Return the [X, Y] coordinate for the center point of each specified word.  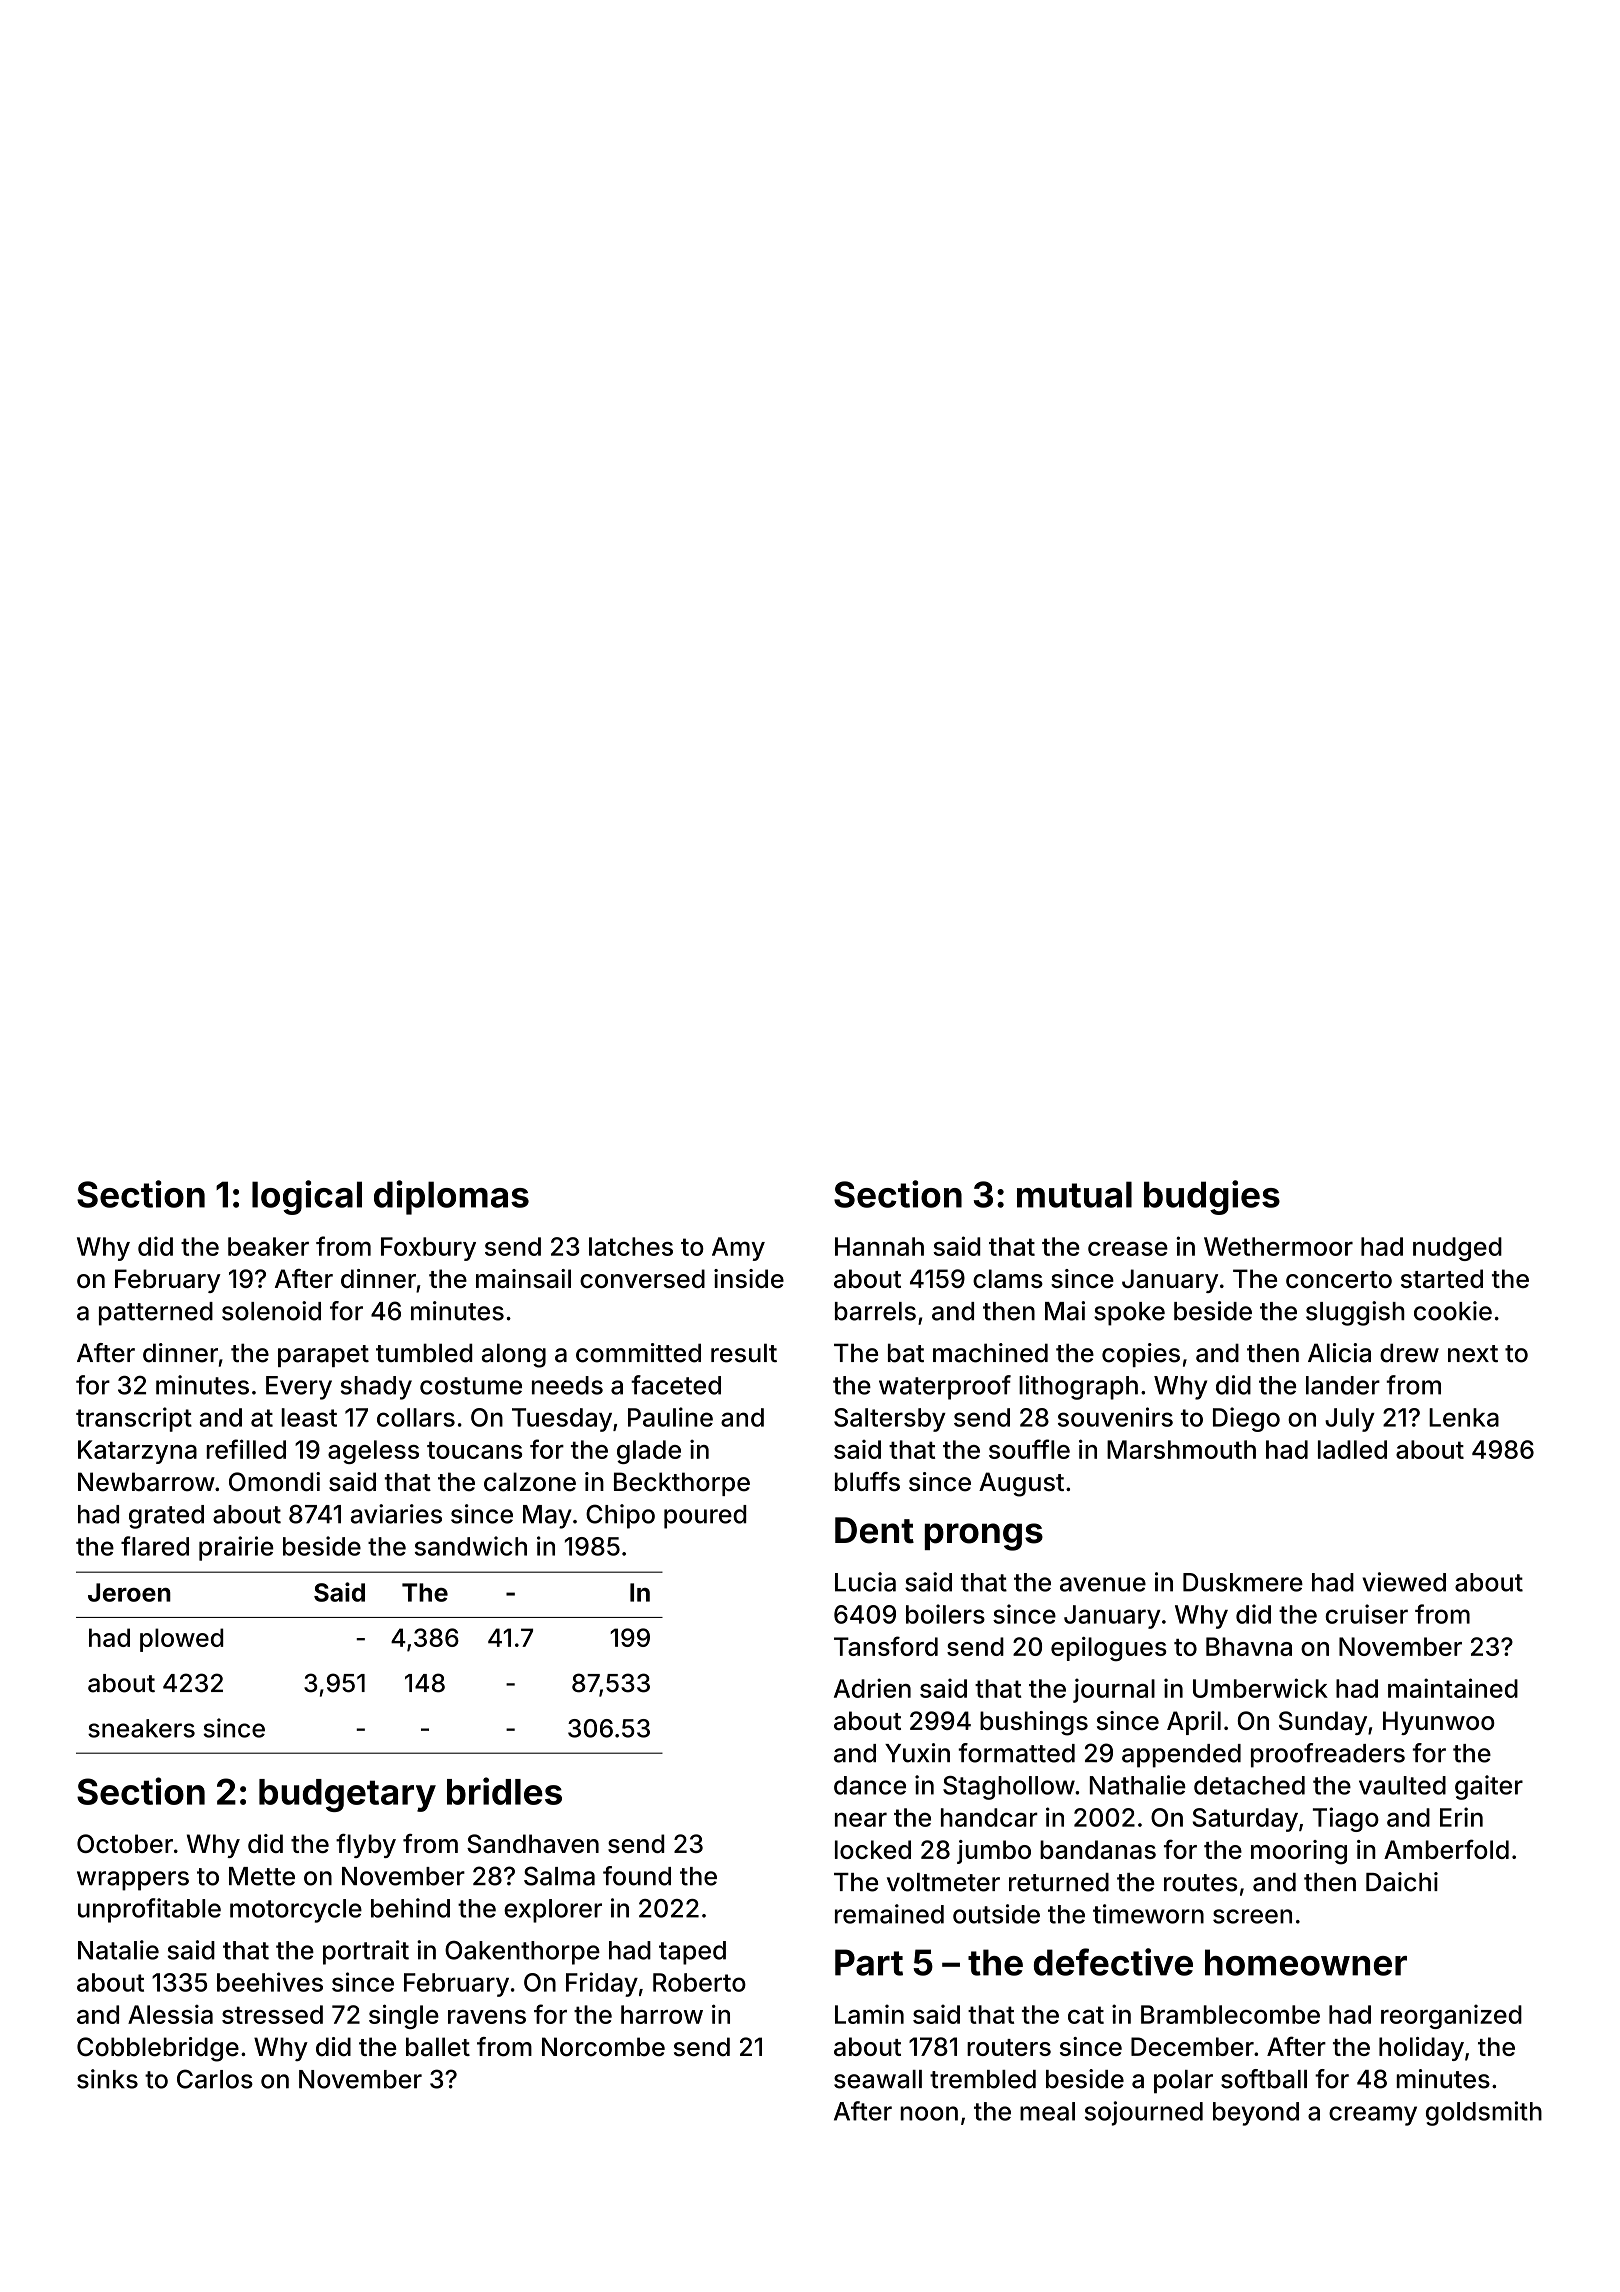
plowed [181, 1640]
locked [873, 1849]
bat [906, 1353]
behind [410, 1908]
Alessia [170, 2014]
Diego [1246, 1419]
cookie [1453, 1311]
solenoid [271, 1311]
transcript [134, 1419]
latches [631, 1246]
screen [1252, 1916]
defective [1113, 1962]
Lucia [865, 1582]
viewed [1404, 1582]
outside [996, 1914]
